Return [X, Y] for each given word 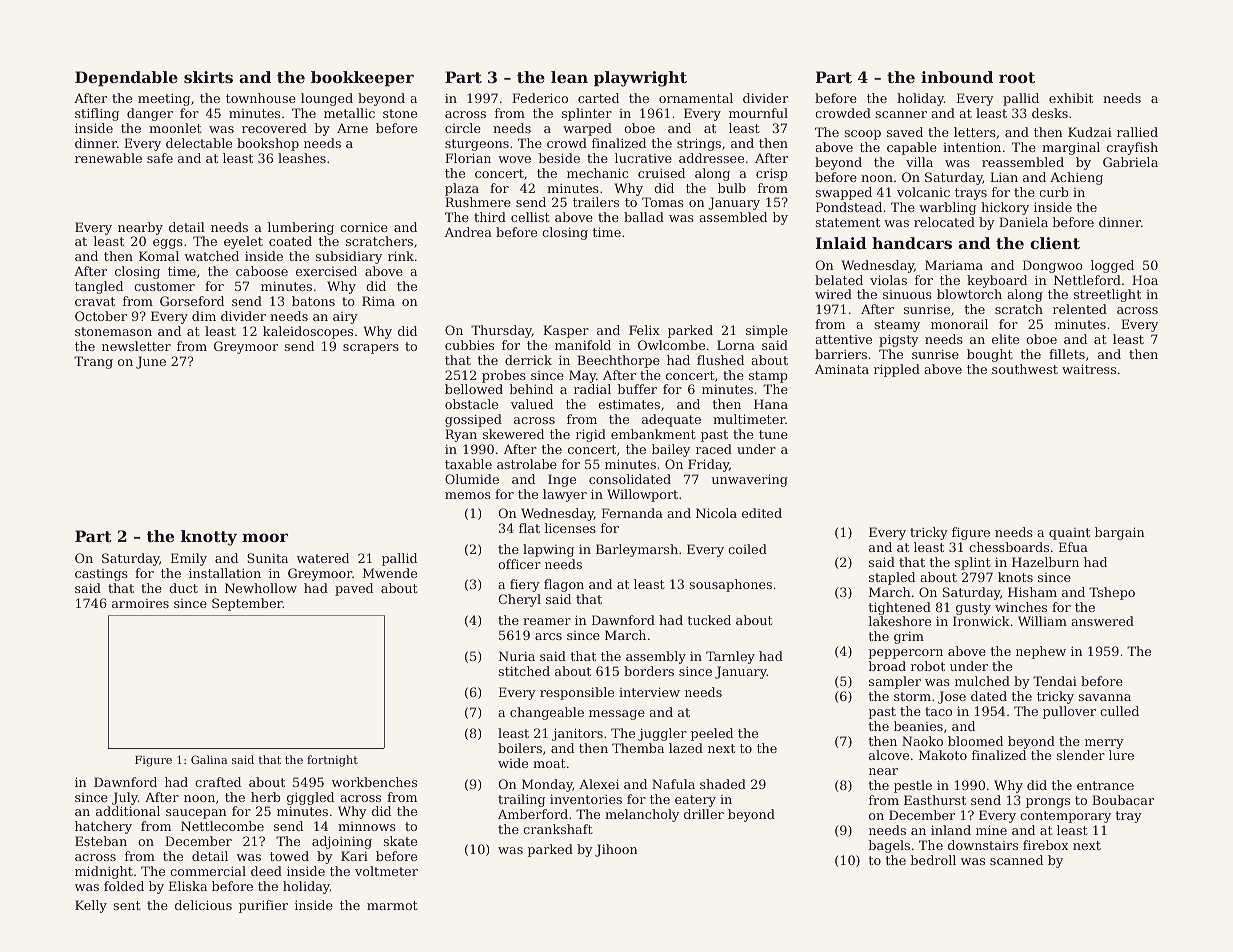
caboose [262, 271]
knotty [209, 538]
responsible [577, 693]
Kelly [91, 906]
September [247, 604]
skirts [208, 77]
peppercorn [905, 654]
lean [569, 77]
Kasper [566, 331]
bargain [1120, 533]
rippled [897, 370]
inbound [957, 77]
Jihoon [616, 850]
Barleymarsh [637, 550]
